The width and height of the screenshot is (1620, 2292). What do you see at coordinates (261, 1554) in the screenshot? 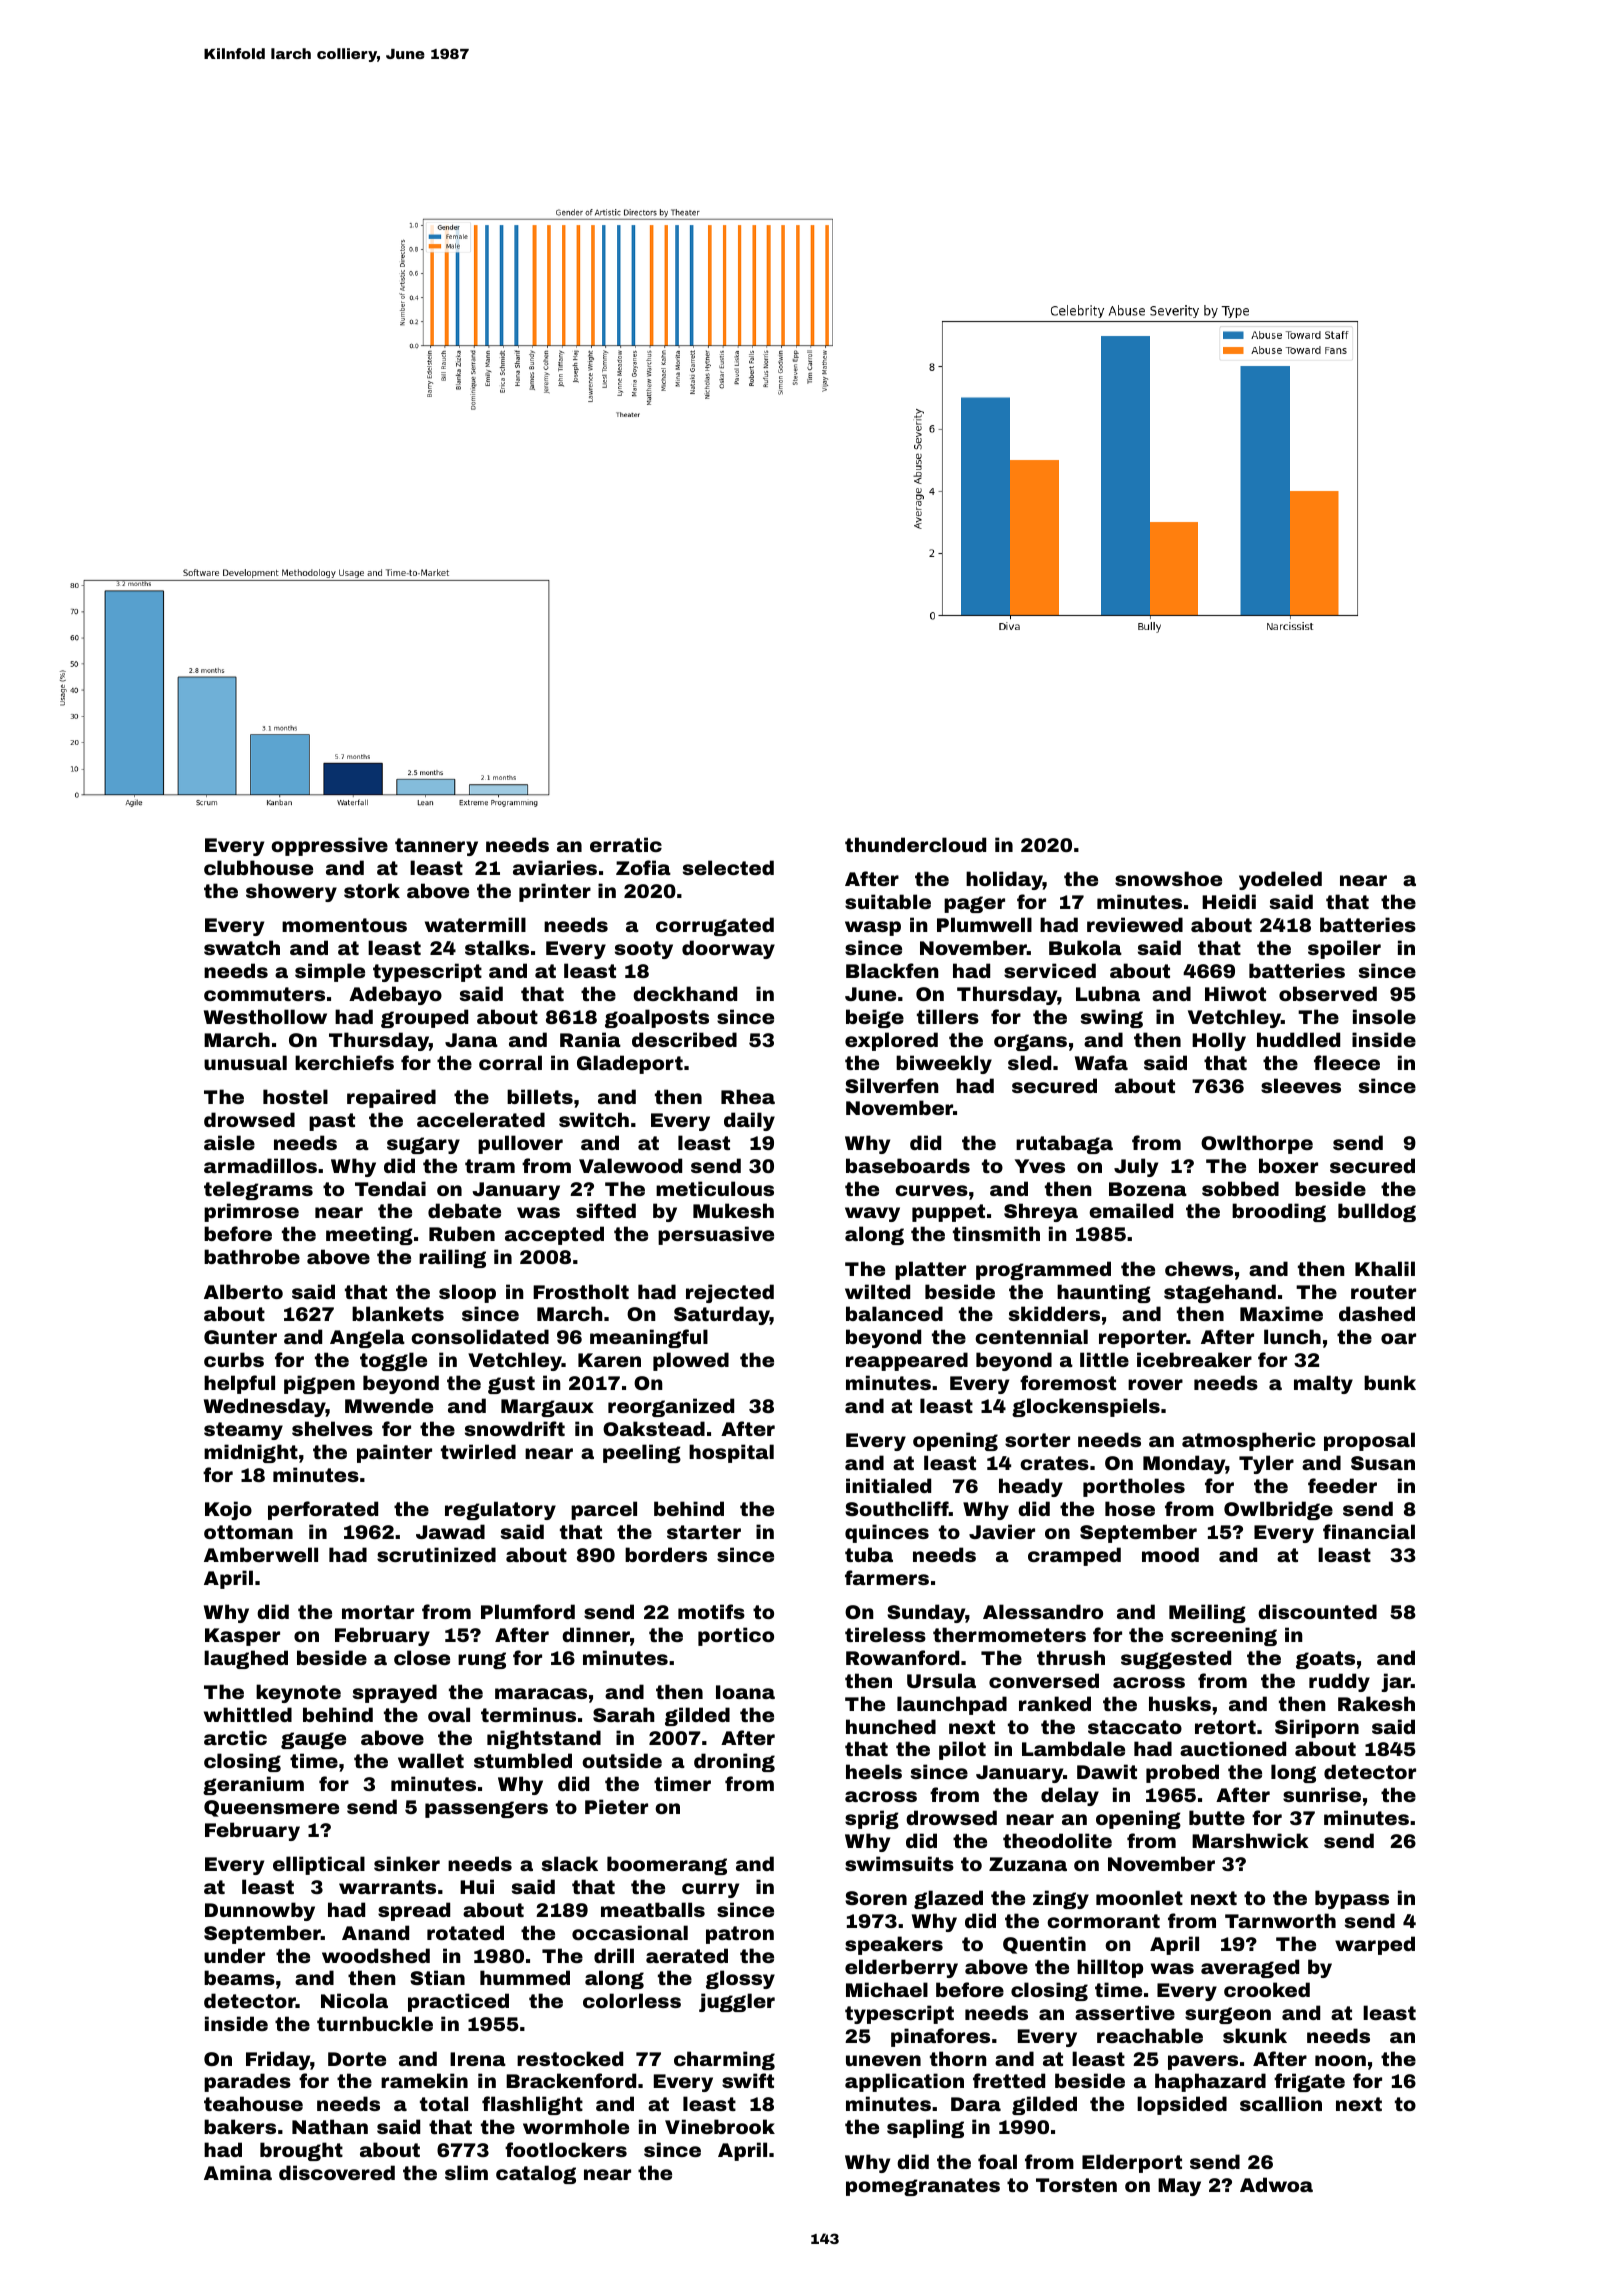
I see `Amberwell` at bounding box center [261, 1554].
